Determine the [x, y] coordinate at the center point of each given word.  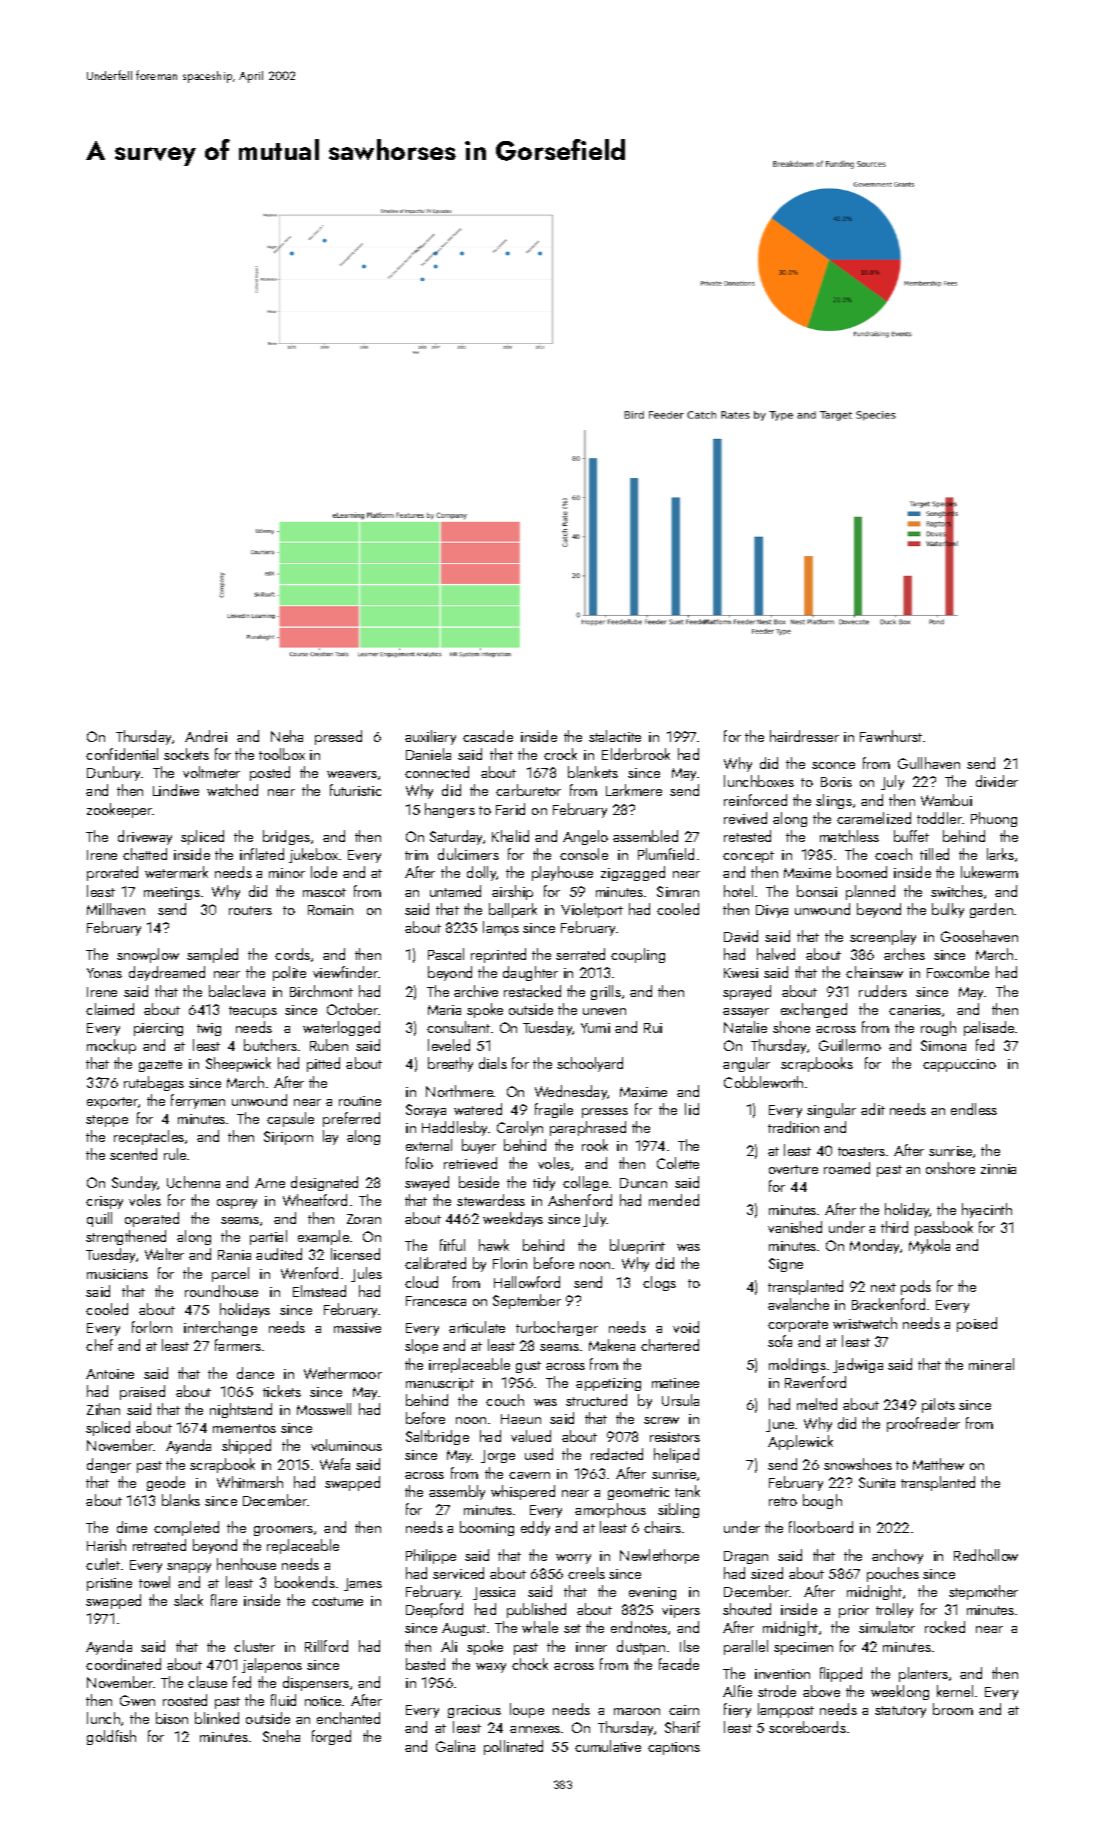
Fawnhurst [891, 736]
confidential [122, 754]
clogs [659, 1283]
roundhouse [221, 1291]
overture [793, 1169]
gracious [474, 1711]
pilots [938, 1405]
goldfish [111, 1737]
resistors [675, 1437]
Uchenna [193, 1182]
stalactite [615, 736]
